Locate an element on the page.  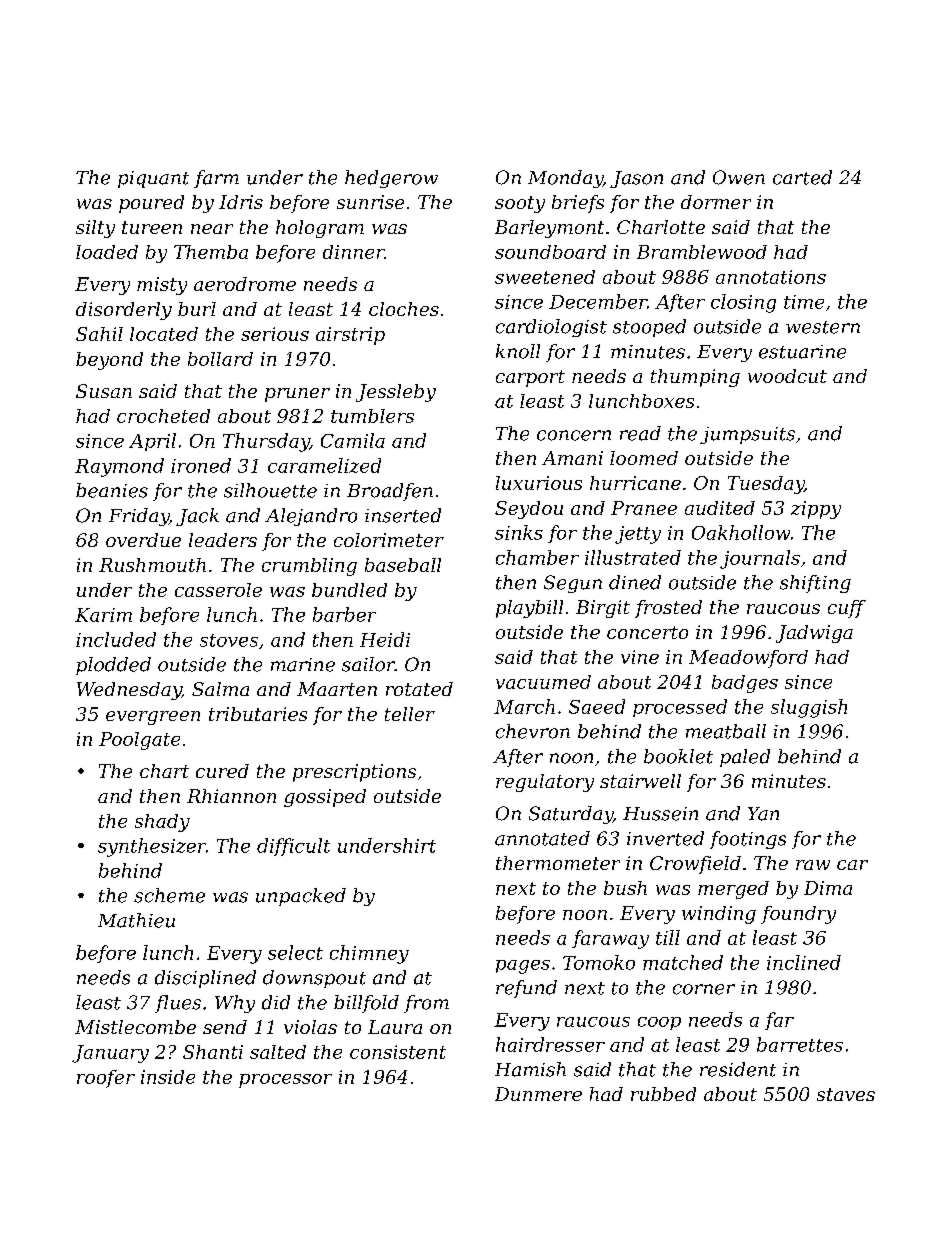
knoll is located at coordinates (518, 351).
